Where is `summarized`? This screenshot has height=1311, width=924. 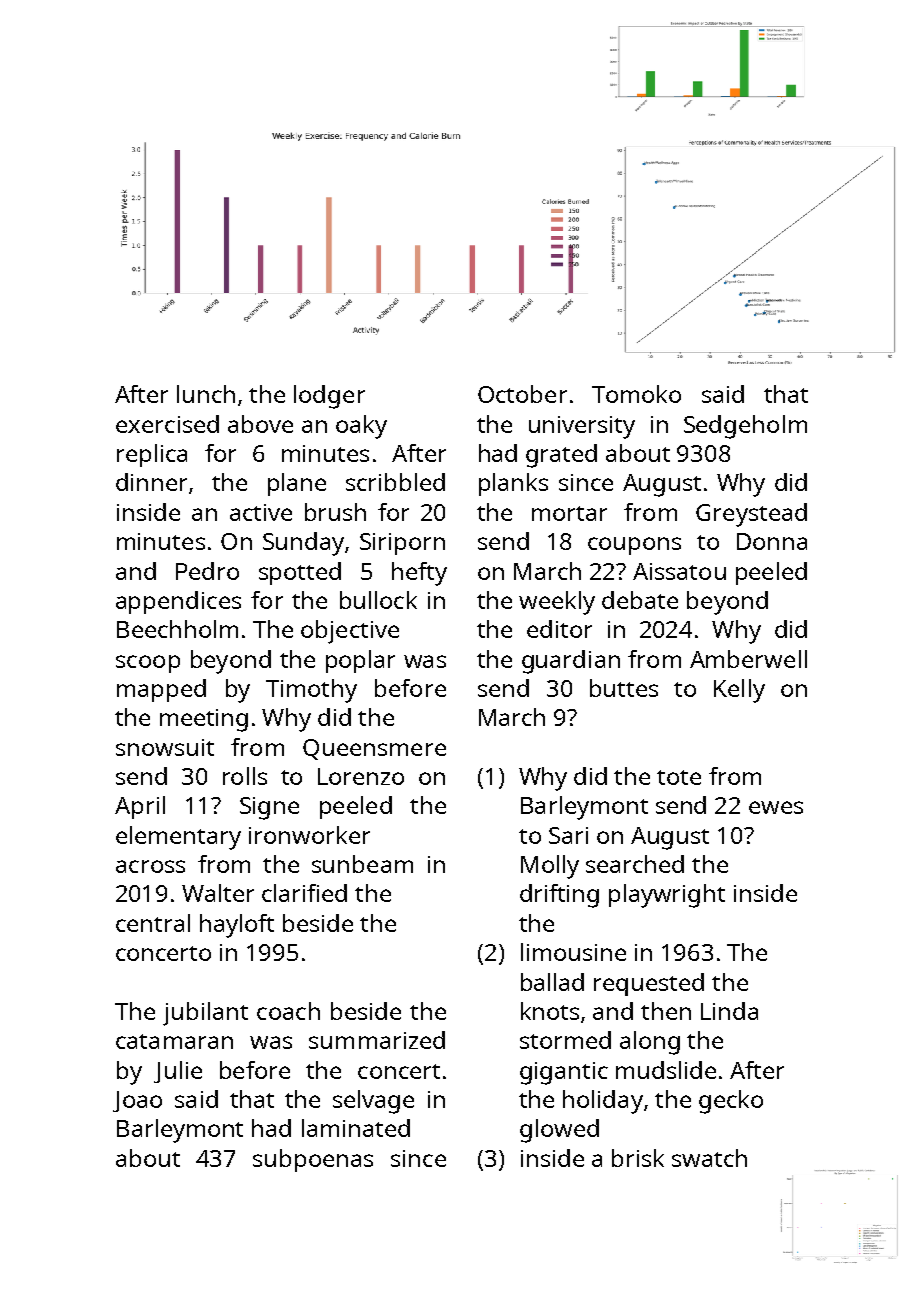
summarized is located at coordinates (377, 1040).
